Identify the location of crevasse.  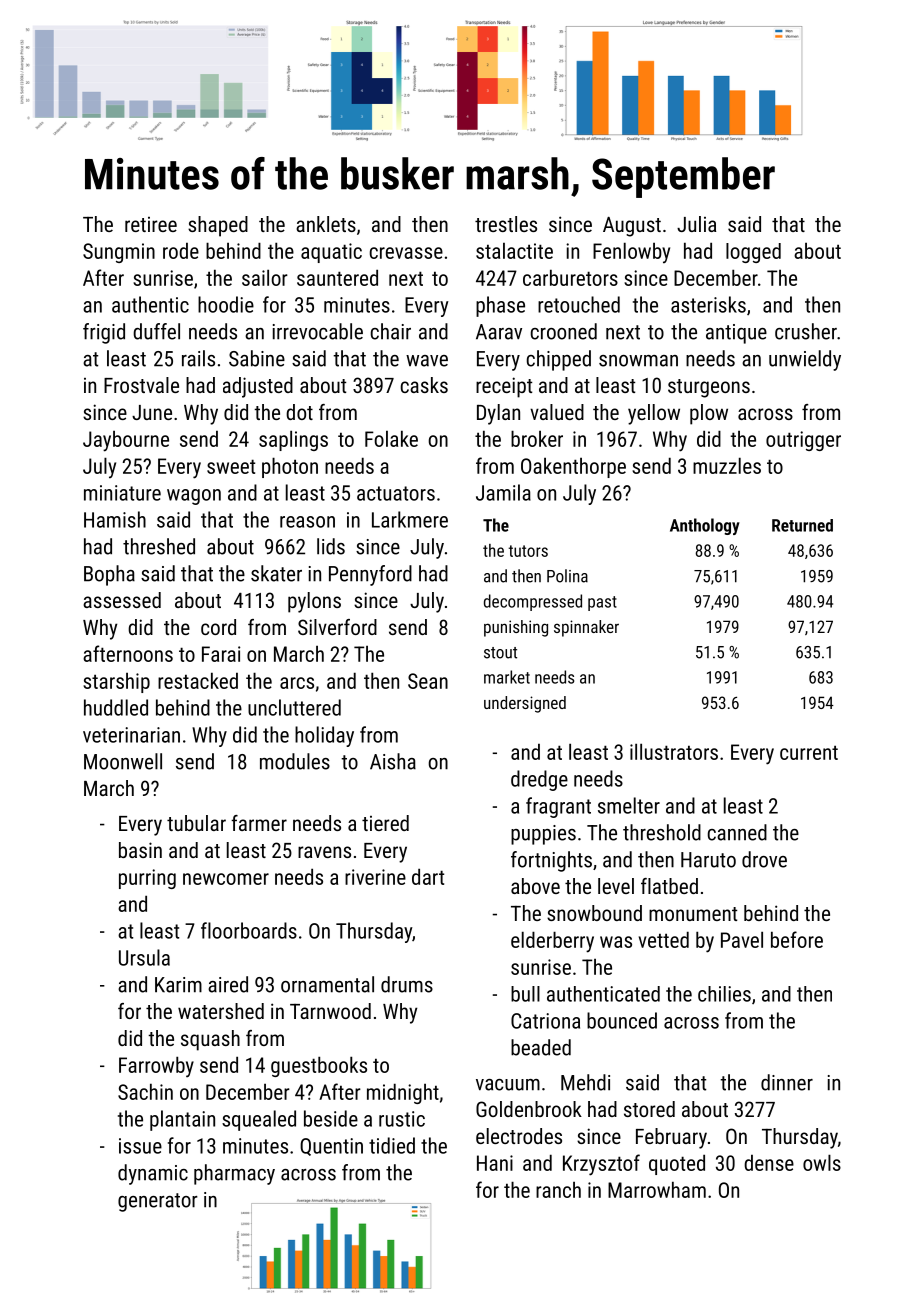
(406, 253).
